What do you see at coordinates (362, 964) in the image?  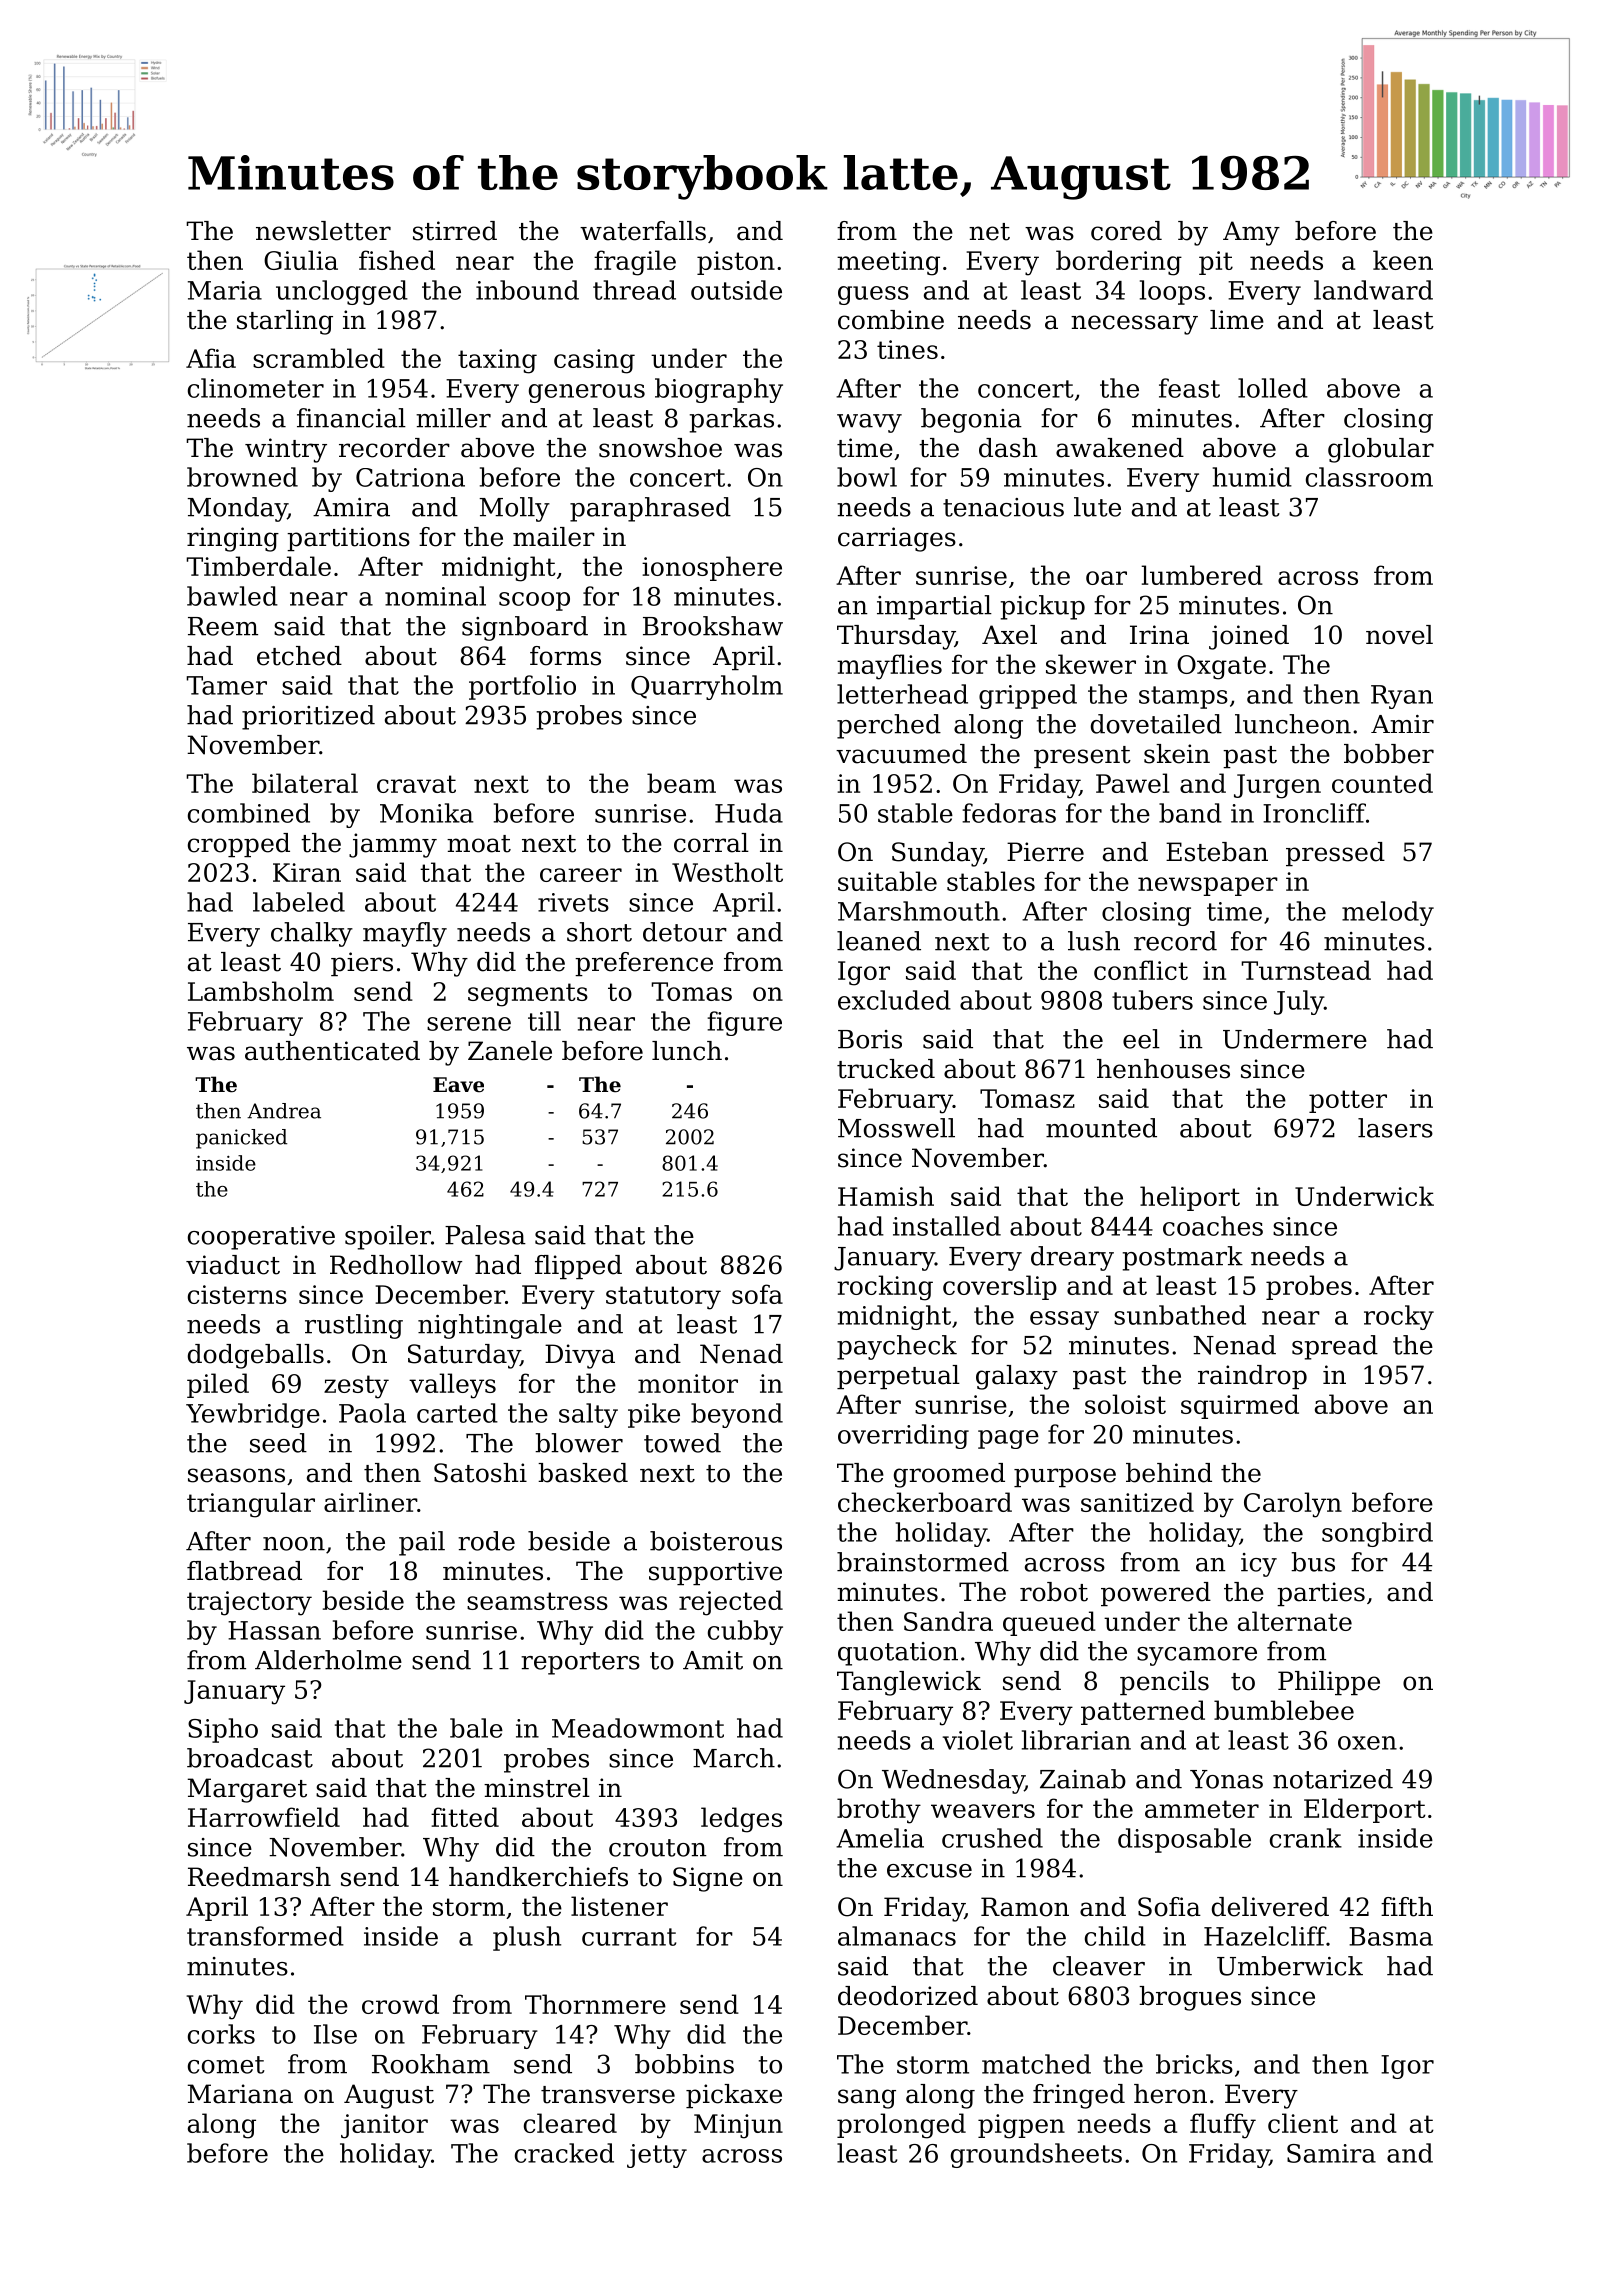 I see `piers` at bounding box center [362, 964].
